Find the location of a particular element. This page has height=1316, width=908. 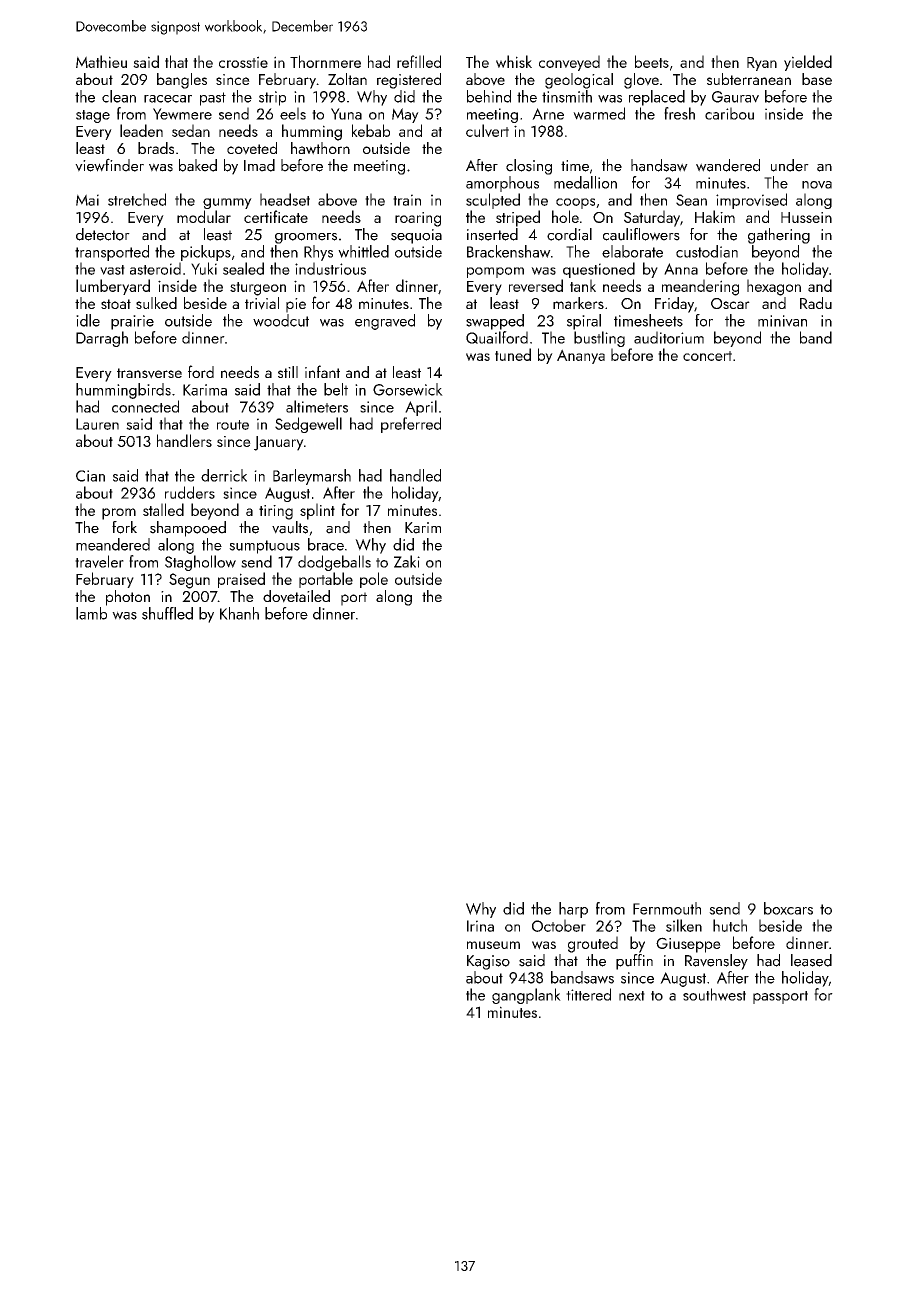

derrick is located at coordinates (224, 475).
